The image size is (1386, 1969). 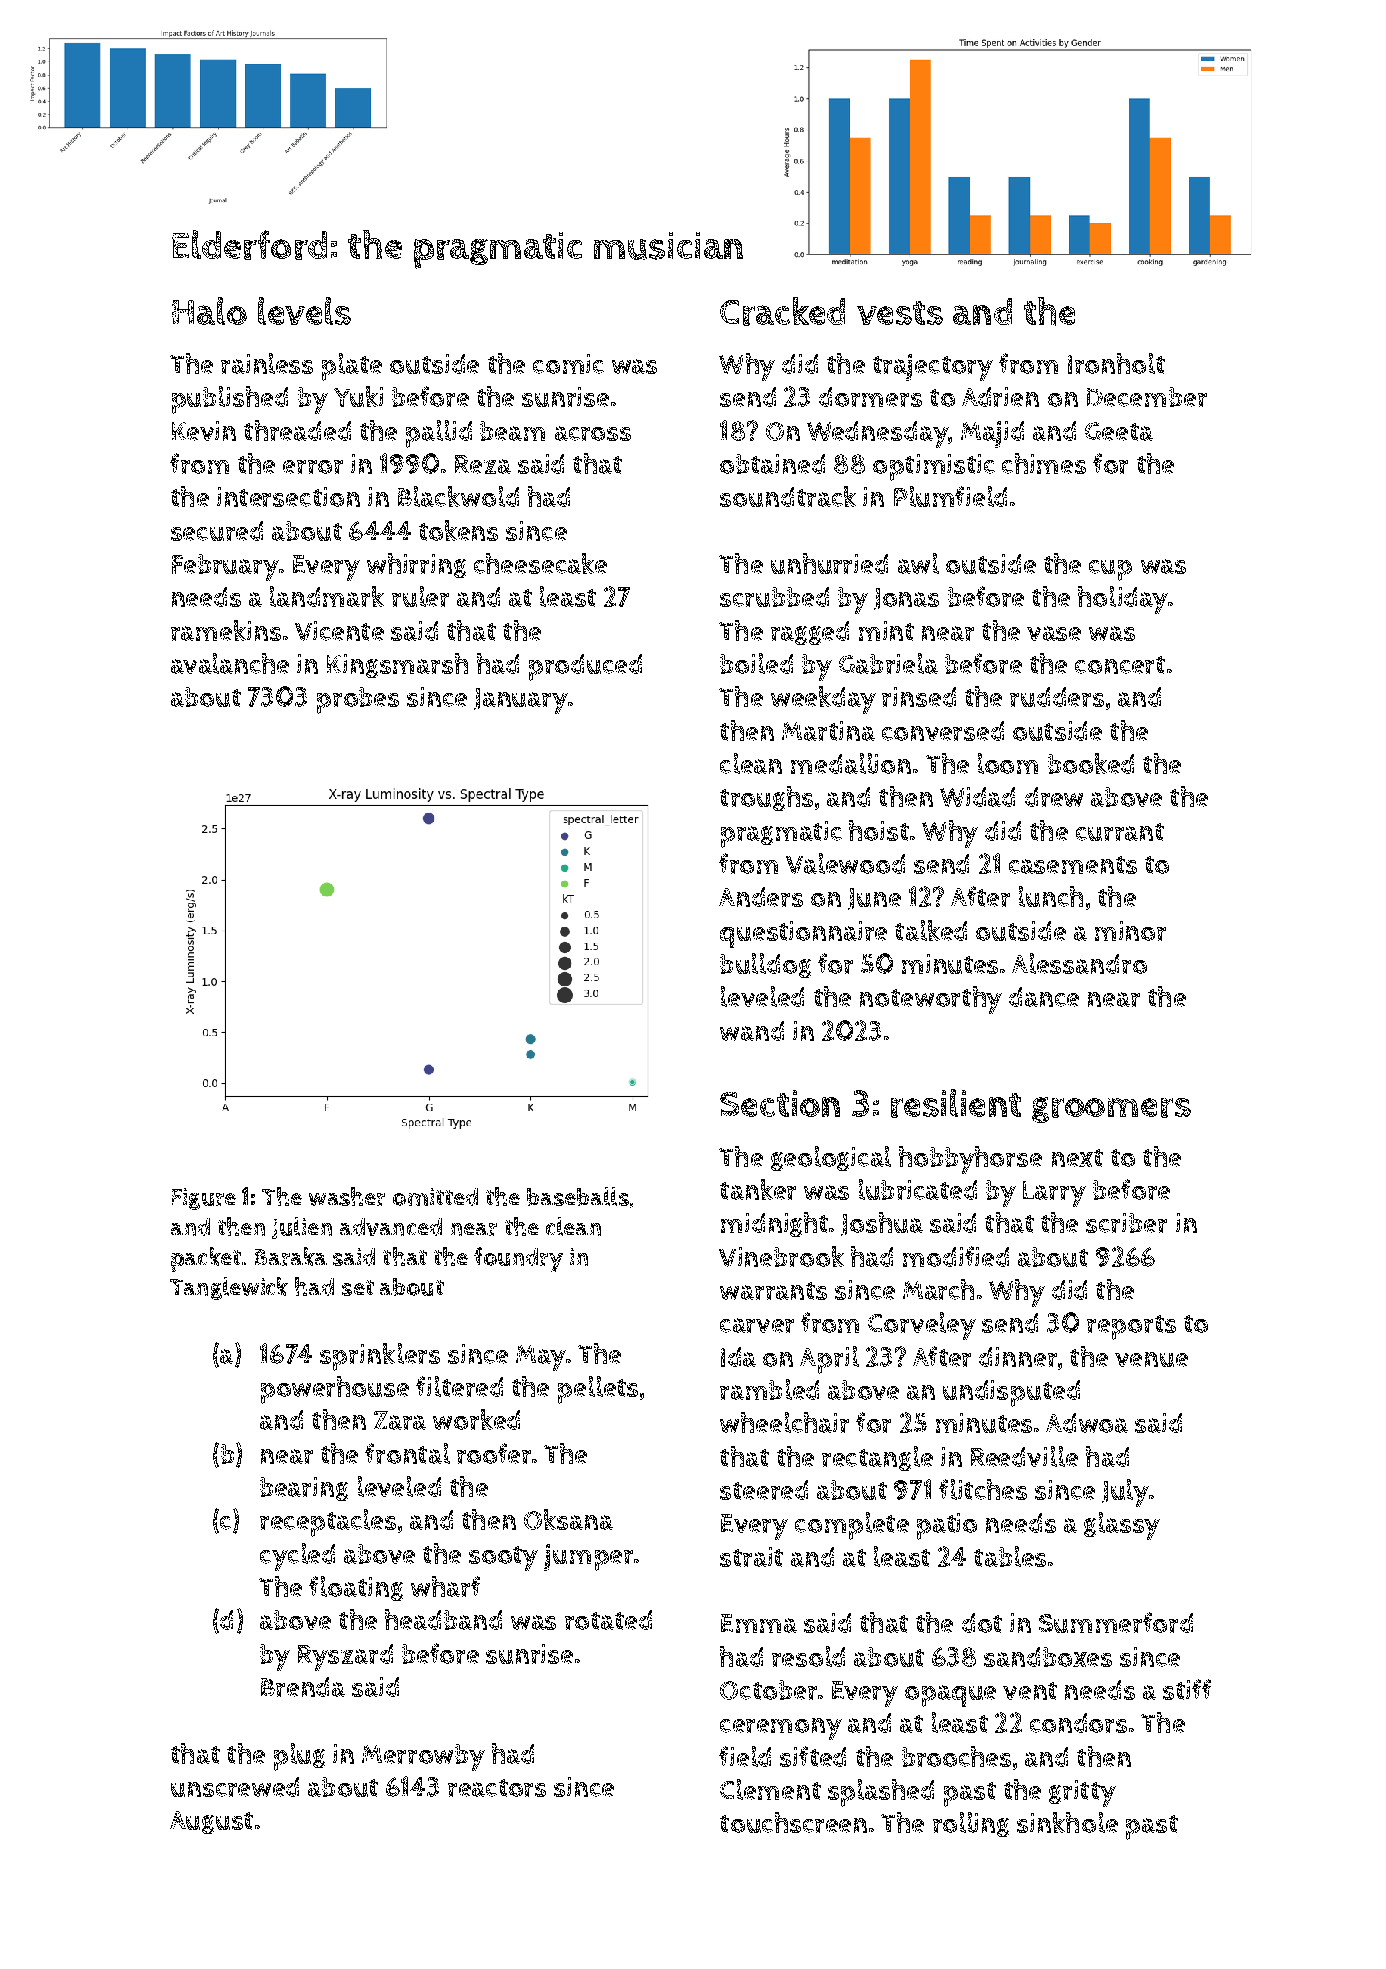 What do you see at coordinates (435, 1197) in the screenshot?
I see `omitted` at bounding box center [435, 1197].
